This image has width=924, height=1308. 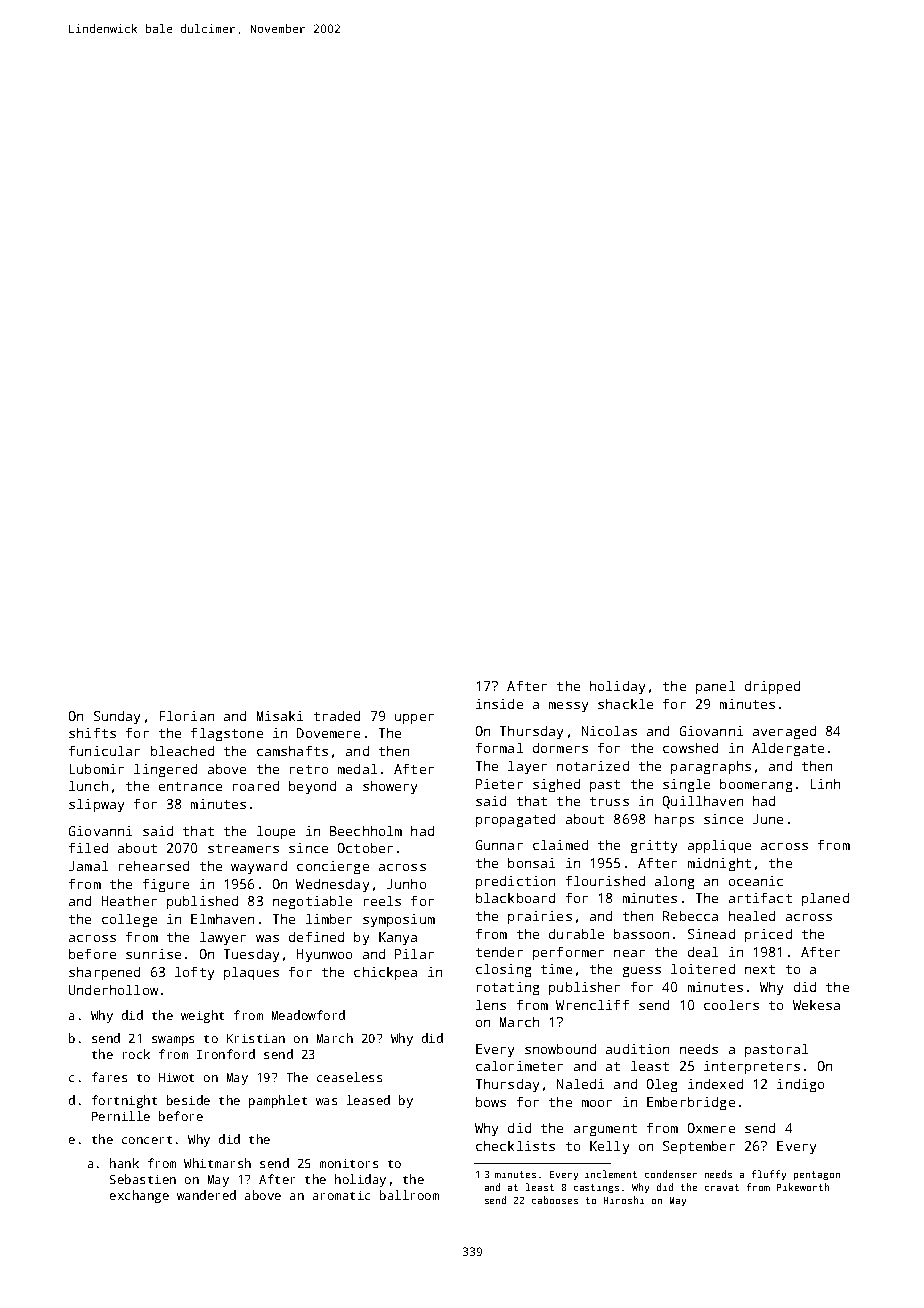 I want to click on upper, so click(x=414, y=719).
